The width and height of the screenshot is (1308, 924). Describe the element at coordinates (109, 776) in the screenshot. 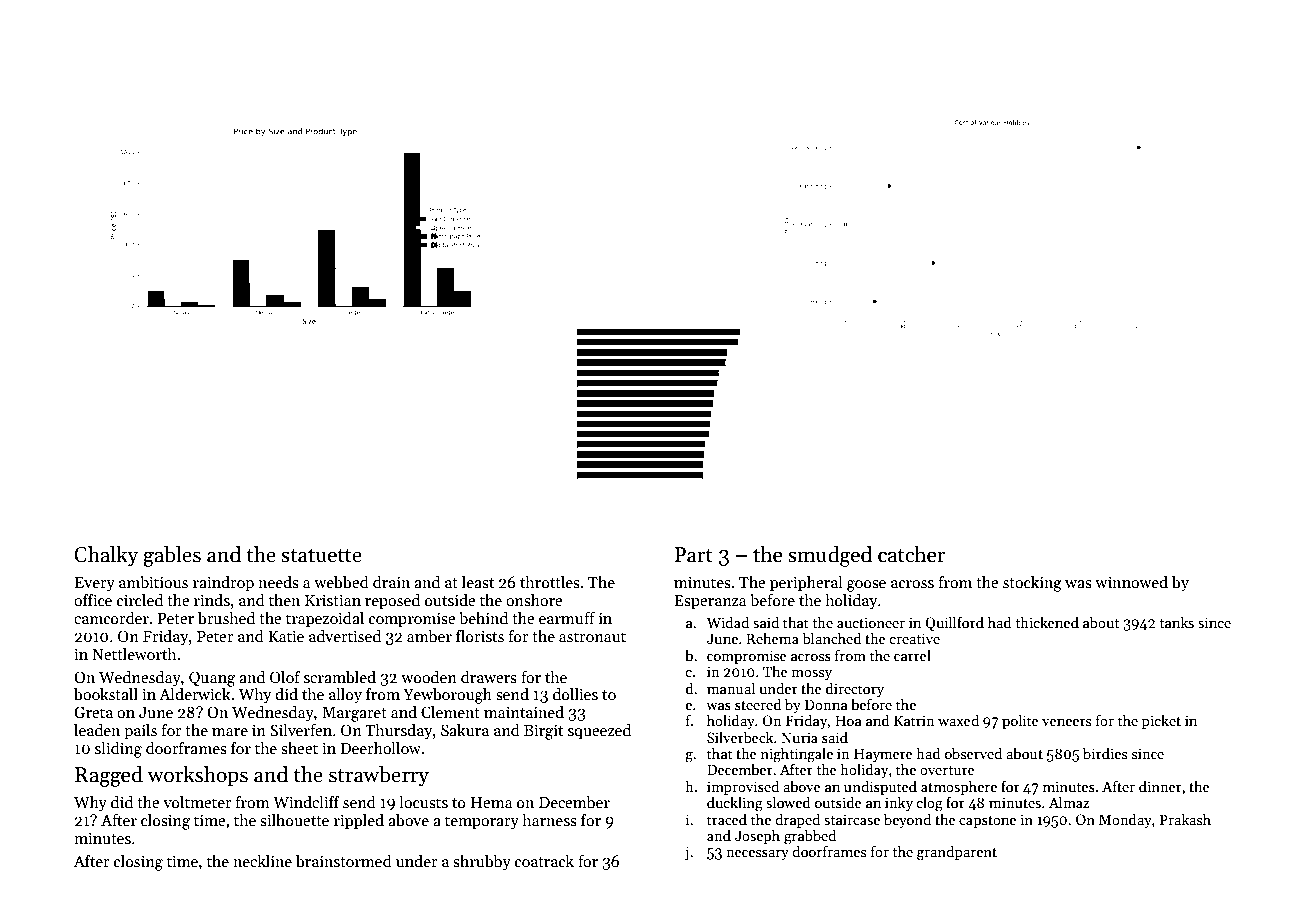

I see `Ragged` at that location.
